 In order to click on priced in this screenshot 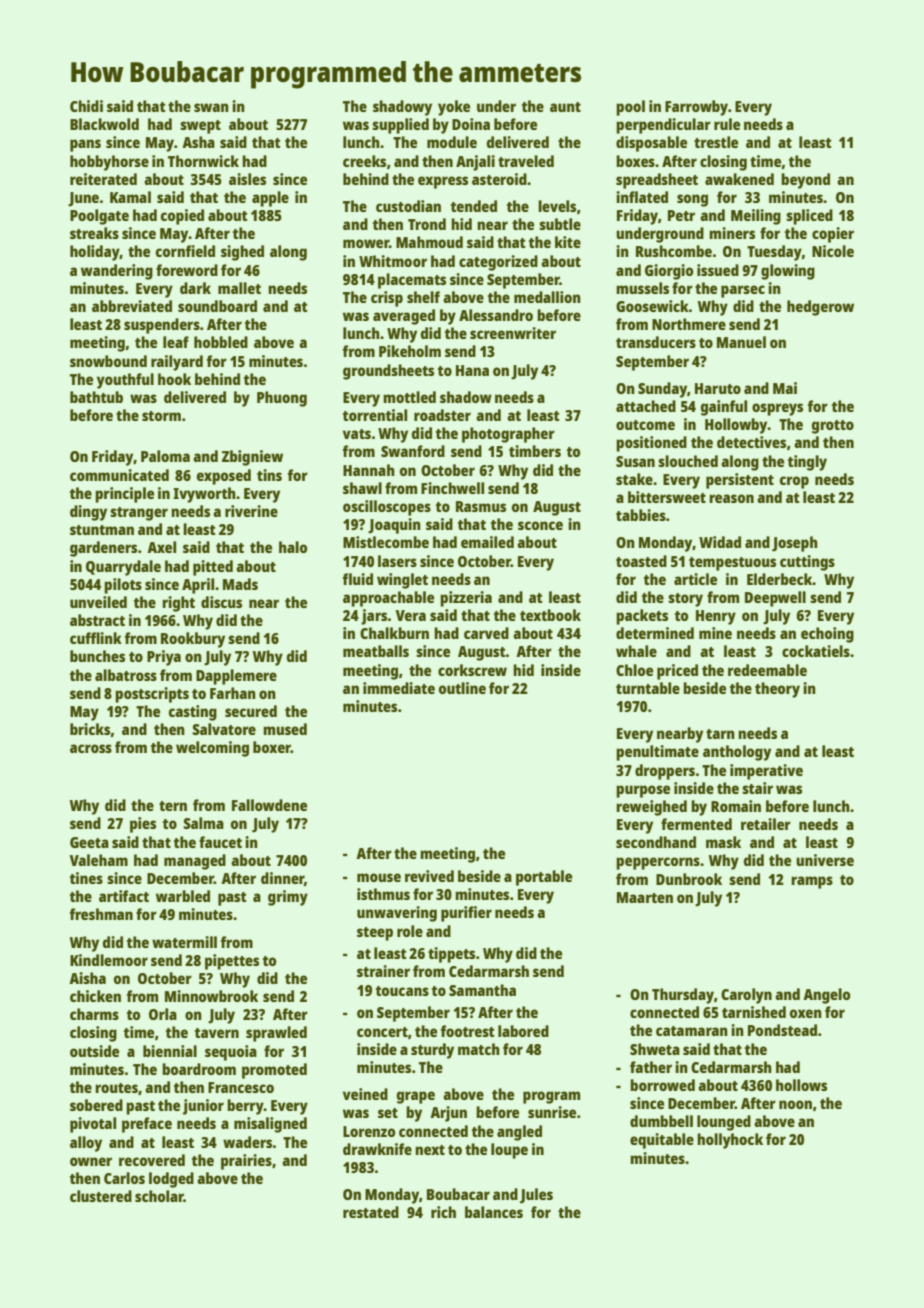, I will do `click(677, 672)`.
